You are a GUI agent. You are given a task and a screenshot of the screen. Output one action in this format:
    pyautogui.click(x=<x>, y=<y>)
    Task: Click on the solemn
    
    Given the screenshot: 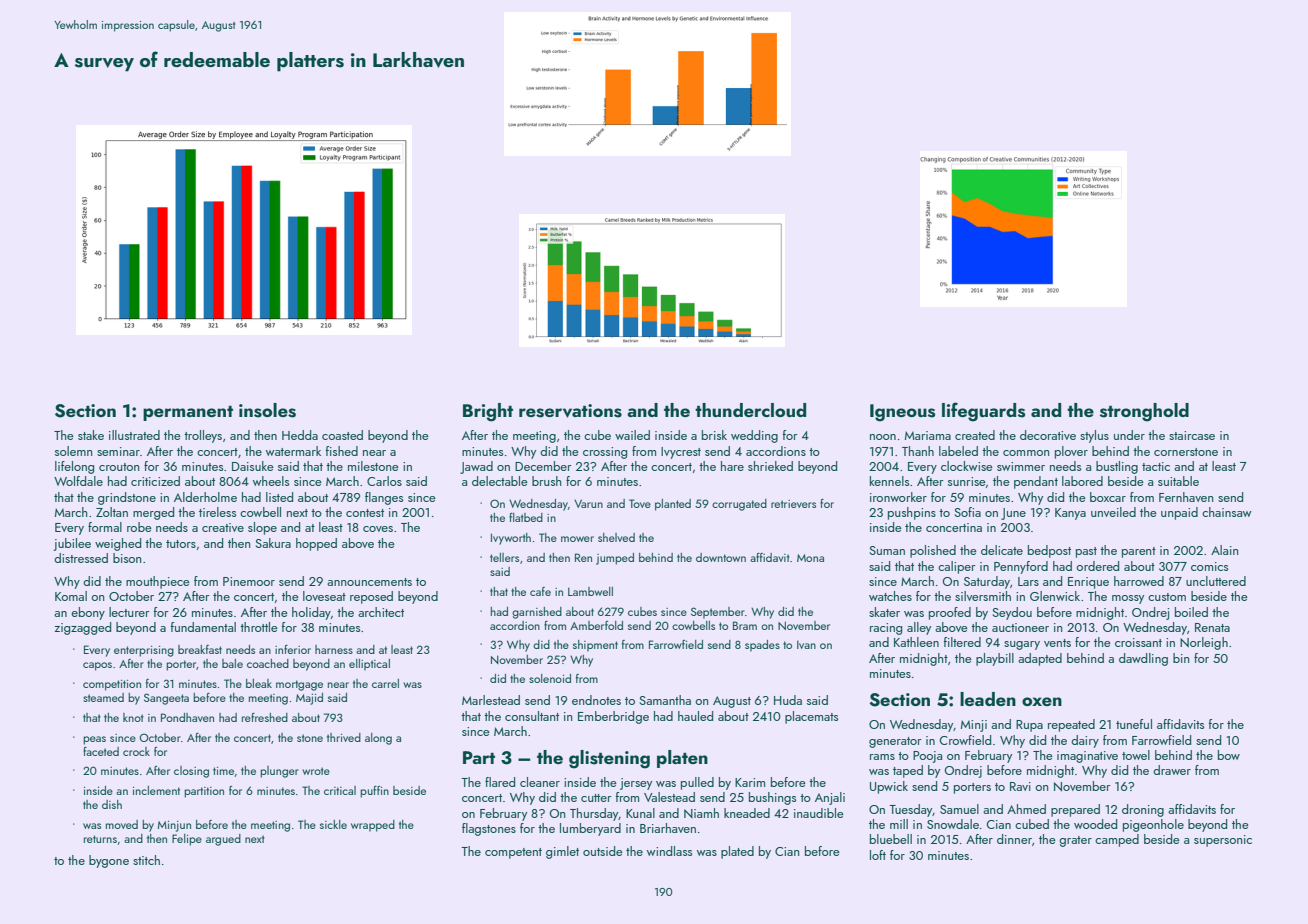 What is the action you would take?
    pyautogui.click(x=74, y=451)
